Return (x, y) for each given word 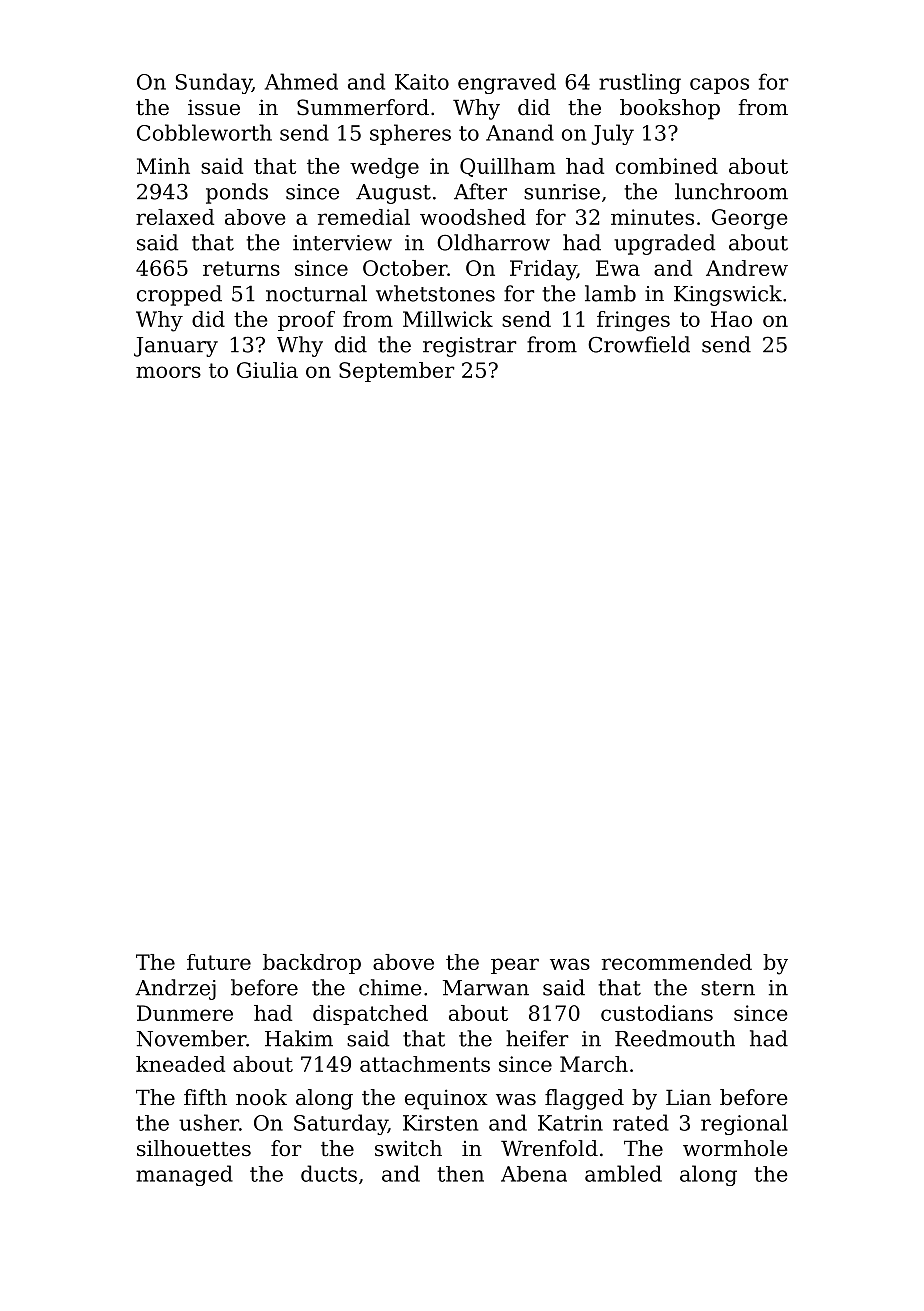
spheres (410, 134)
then (460, 1174)
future (219, 962)
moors (168, 372)
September (397, 372)
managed (184, 1175)
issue (214, 107)
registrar (470, 347)
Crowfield (639, 344)
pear (515, 966)
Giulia (267, 370)
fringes (633, 321)
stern (728, 988)
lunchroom (731, 191)
